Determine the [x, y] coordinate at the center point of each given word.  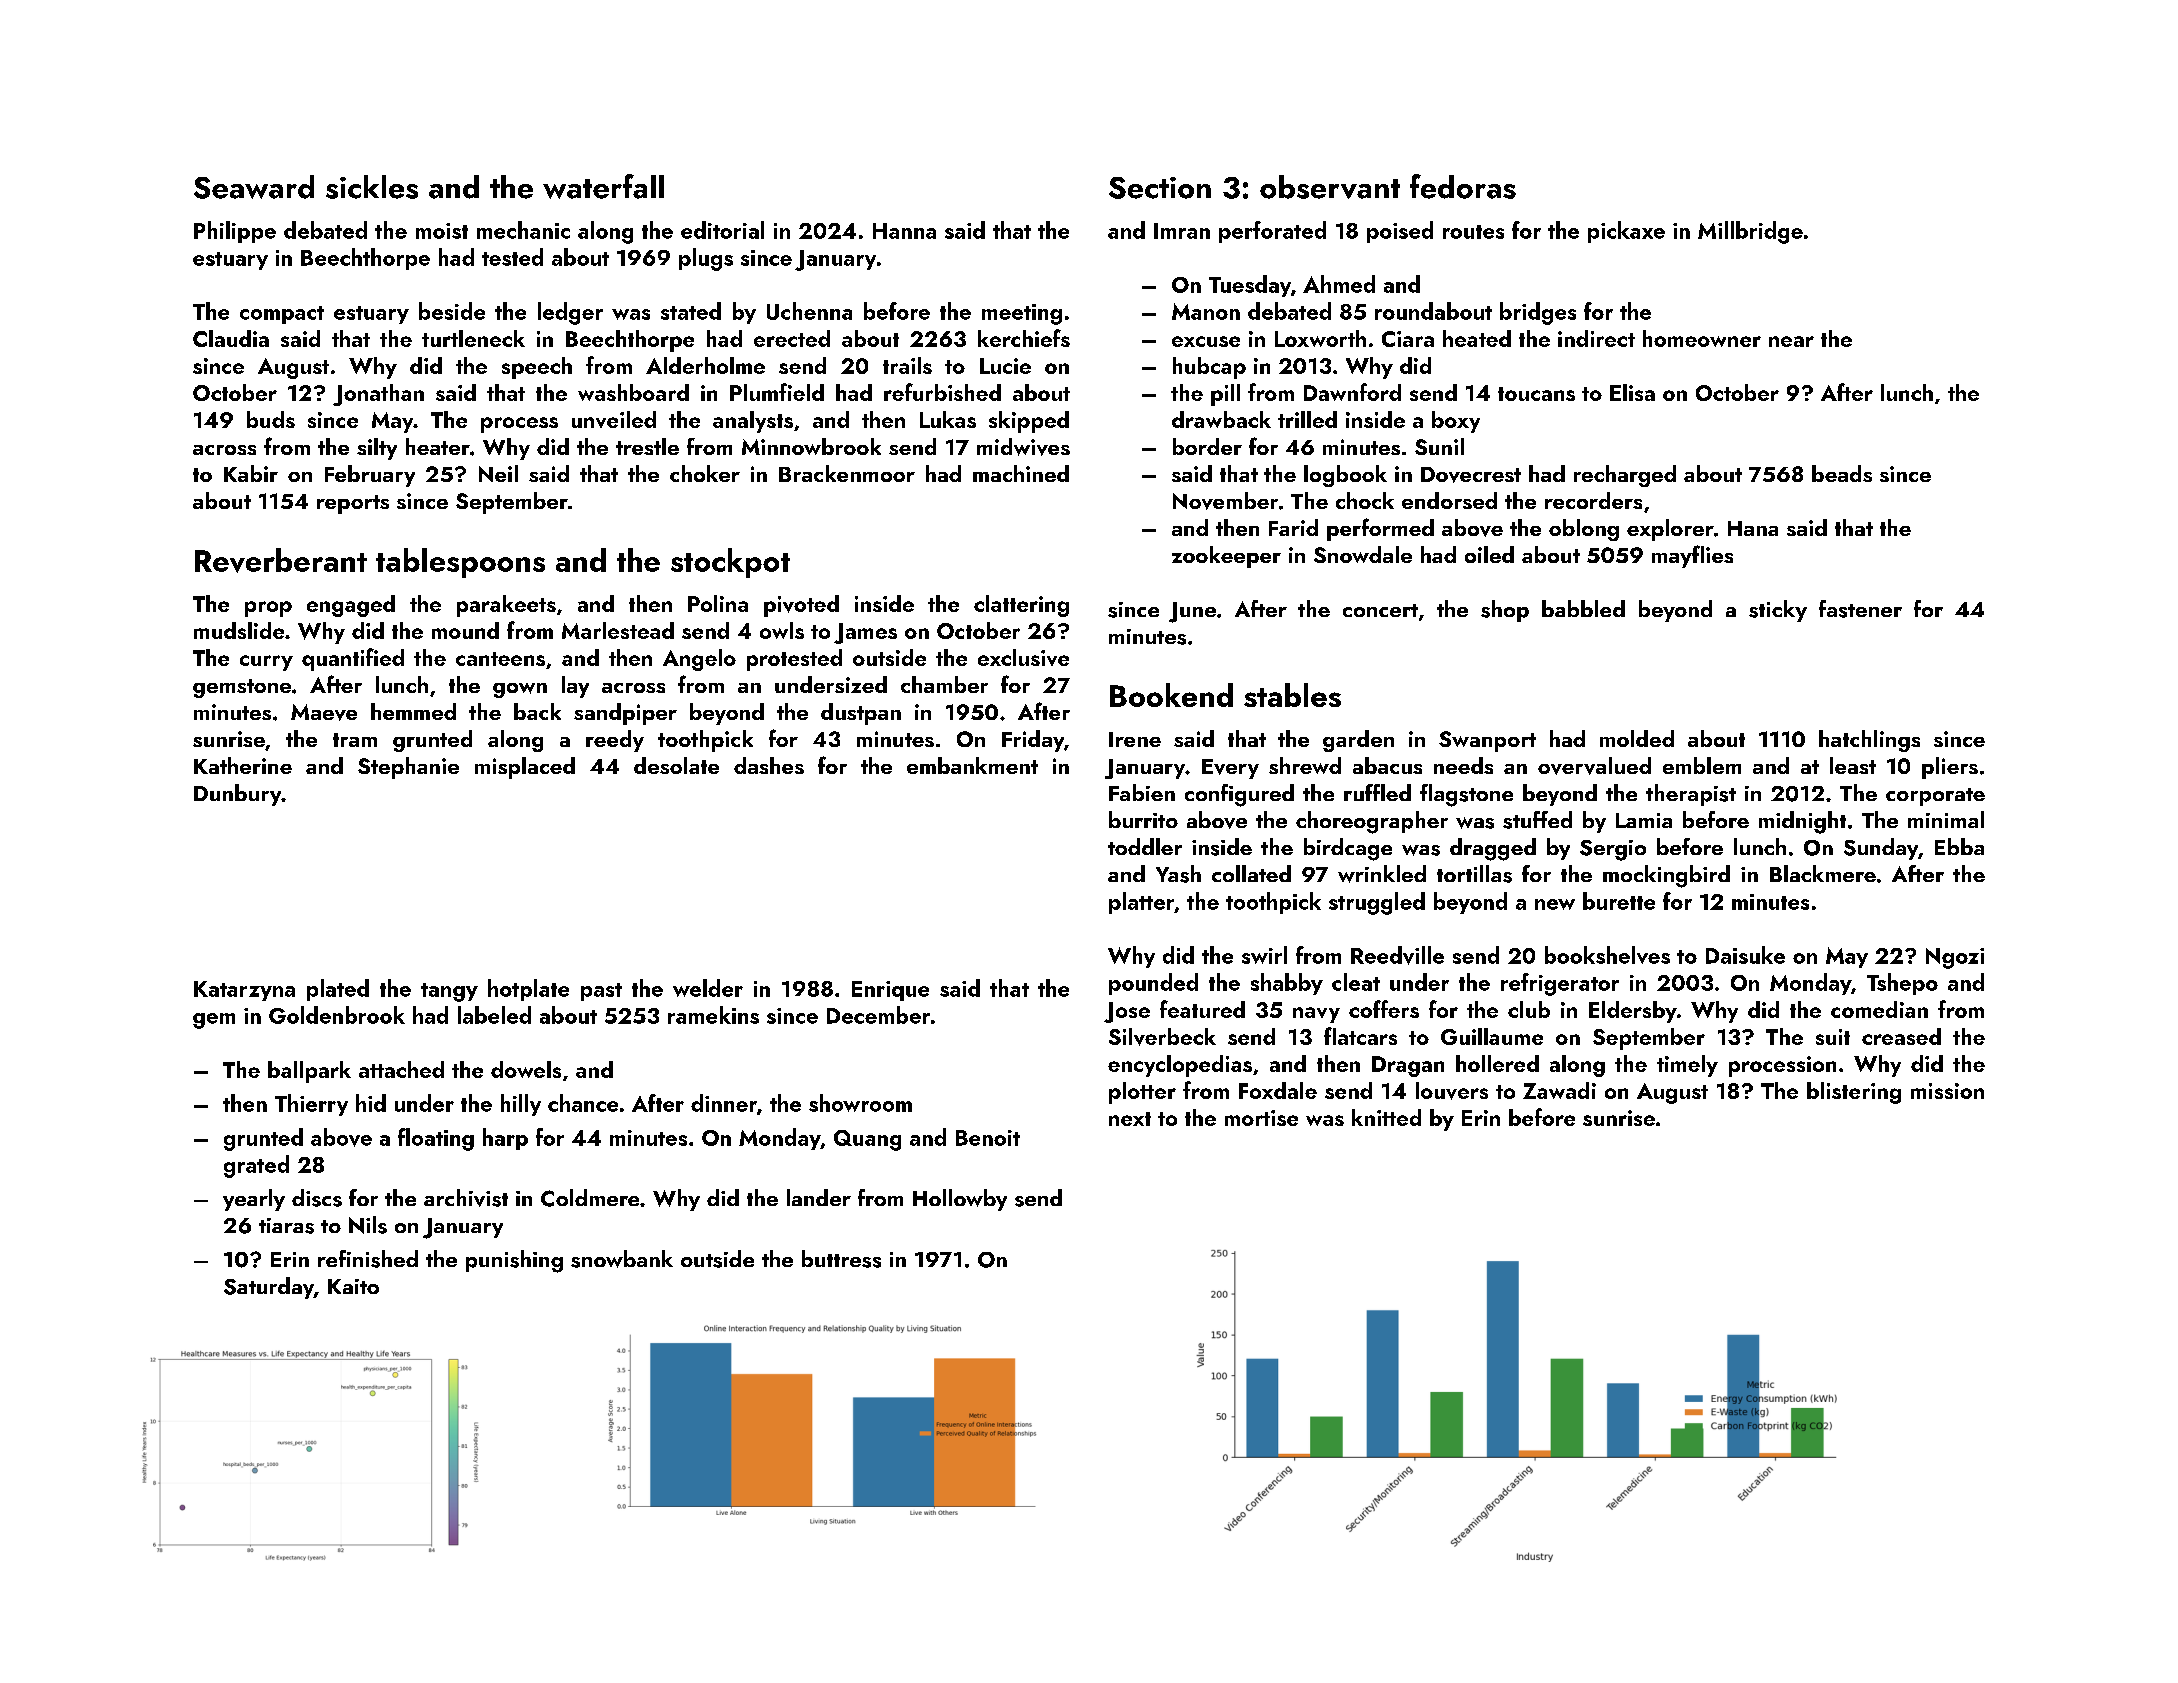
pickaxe [1626, 232]
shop [1505, 611]
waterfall [603, 186]
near [1791, 341]
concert [1380, 610]
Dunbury [238, 795]
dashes [769, 765]
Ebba [1959, 846]
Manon [1206, 311]
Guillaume [1492, 1036]
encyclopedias [1180, 1066]
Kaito [353, 1286]
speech [537, 368]
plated [338, 990]
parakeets [506, 606]
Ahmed [1339, 284]
